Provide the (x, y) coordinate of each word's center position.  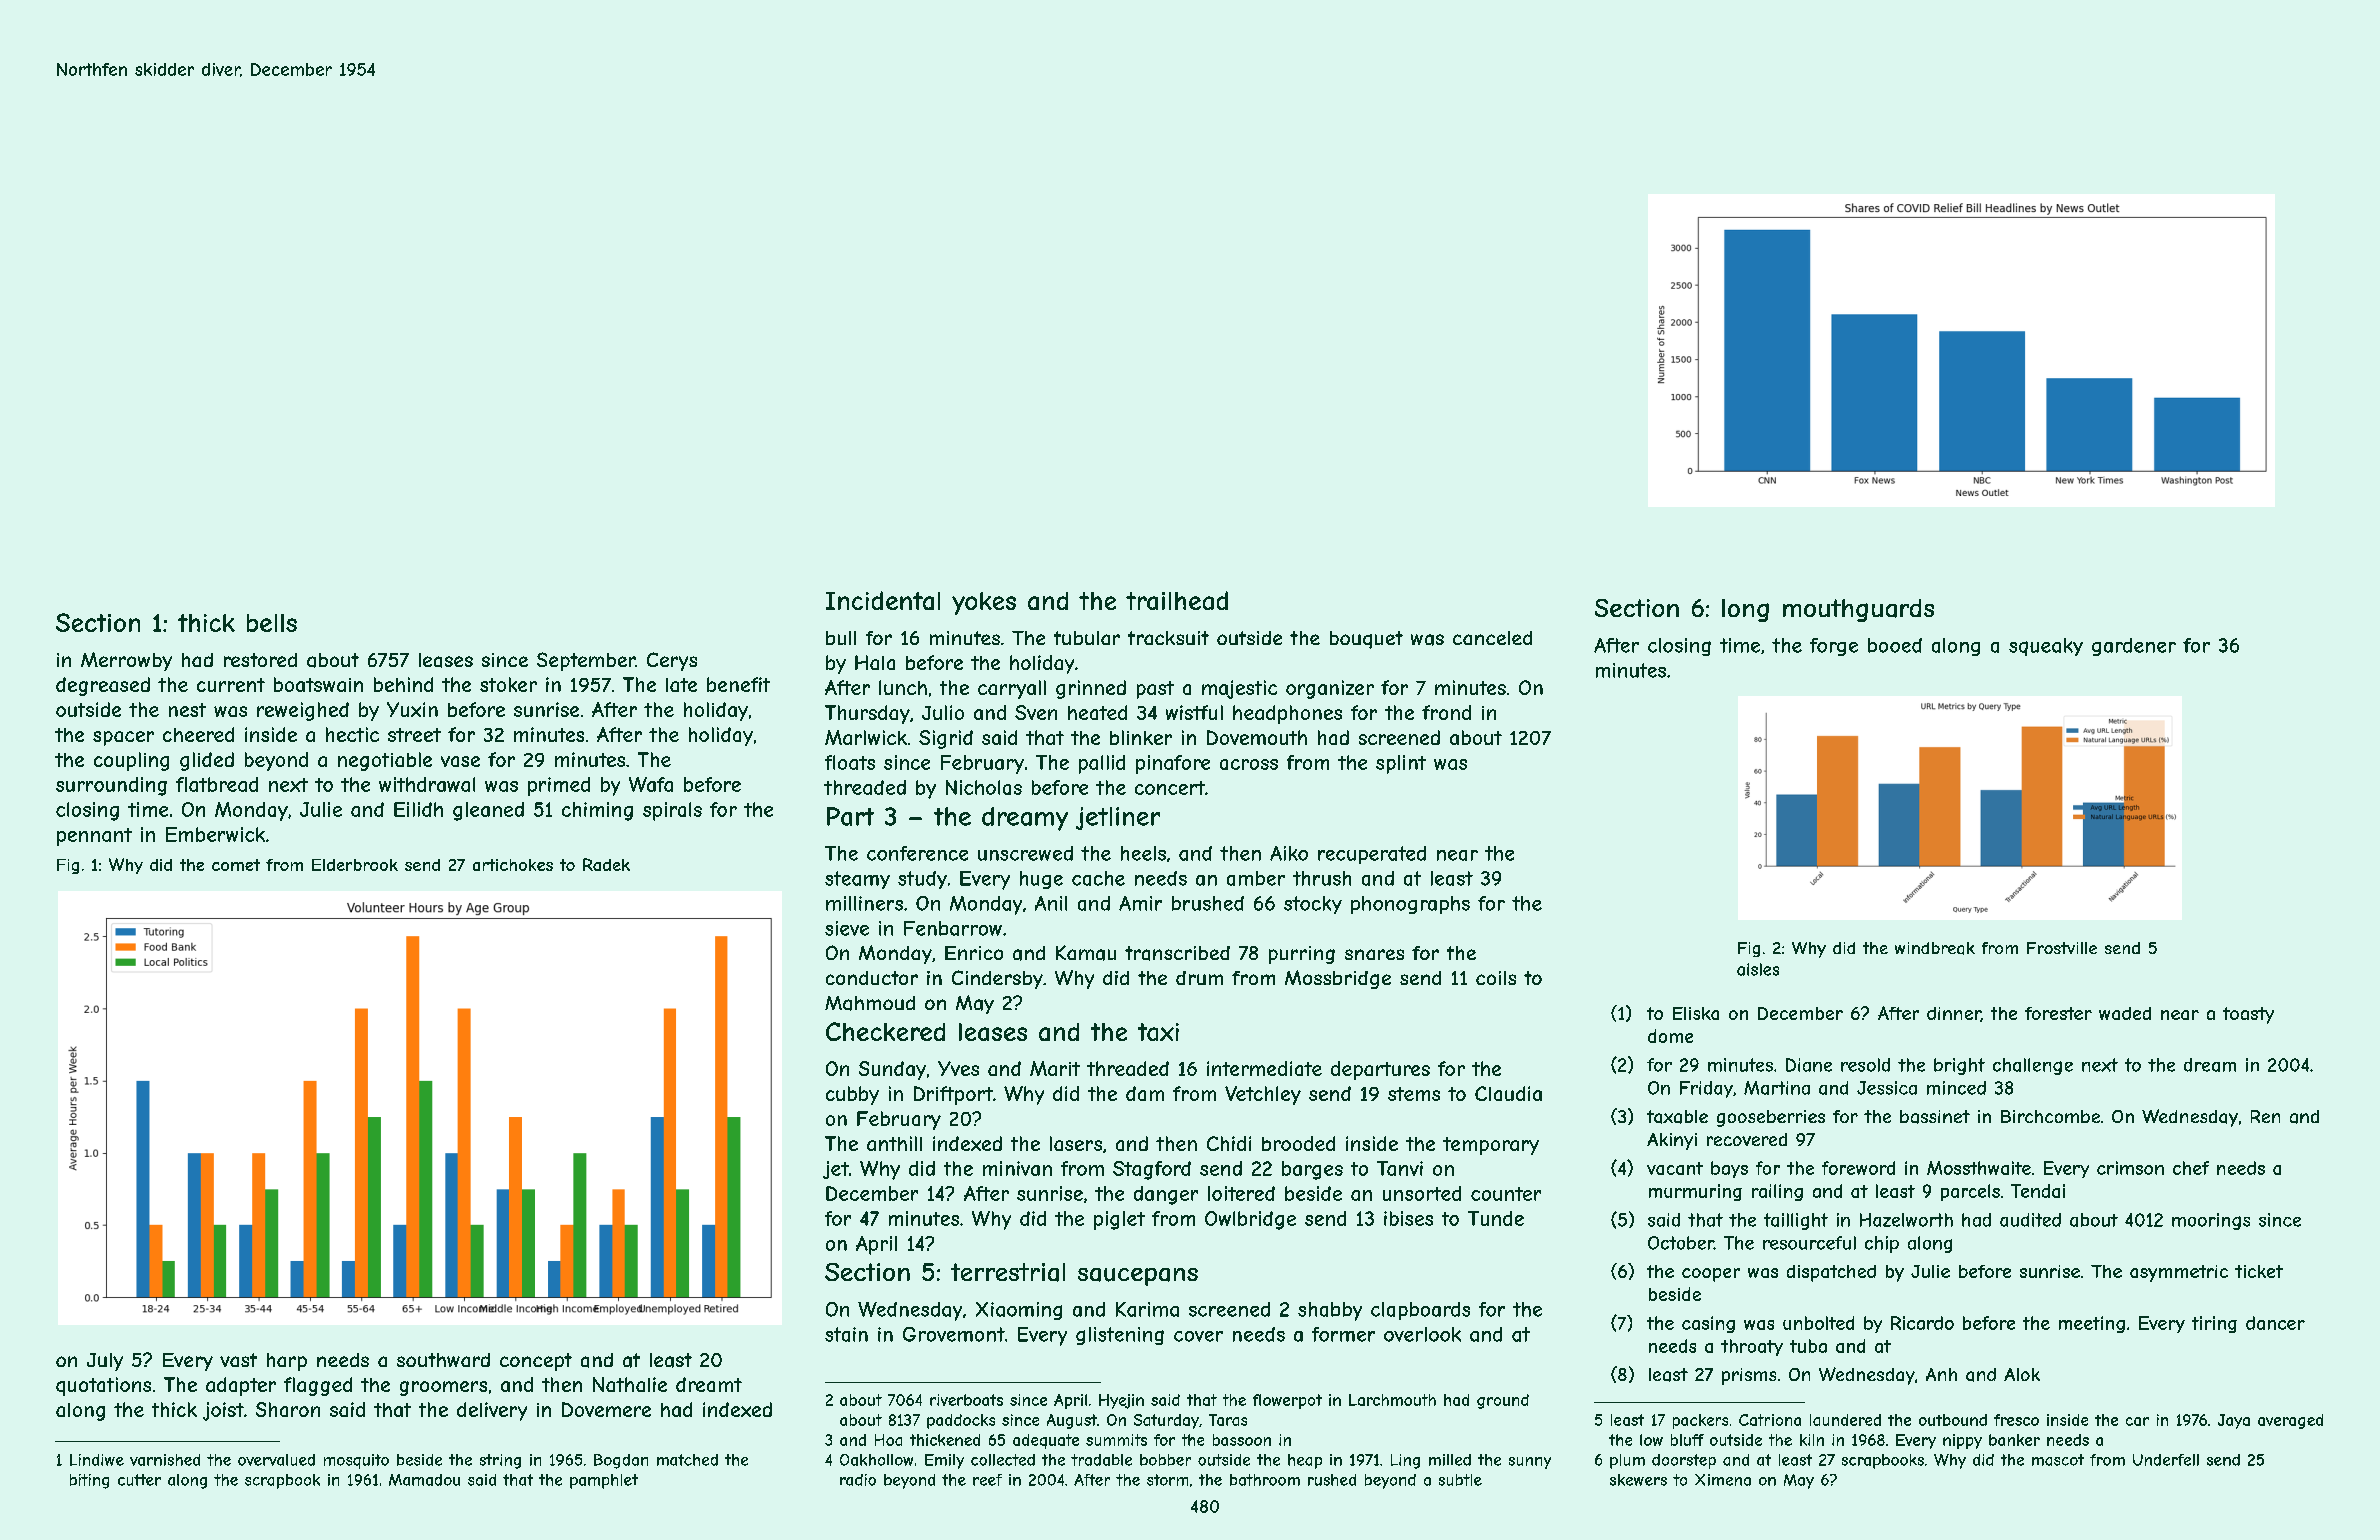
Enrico (974, 953)
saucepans (1138, 1277)
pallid (1102, 764)
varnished (165, 1460)
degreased (103, 686)
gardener (2134, 647)
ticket (2259, 1271)
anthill (894, 1143)
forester (2058, 1013)
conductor (872, 978)
